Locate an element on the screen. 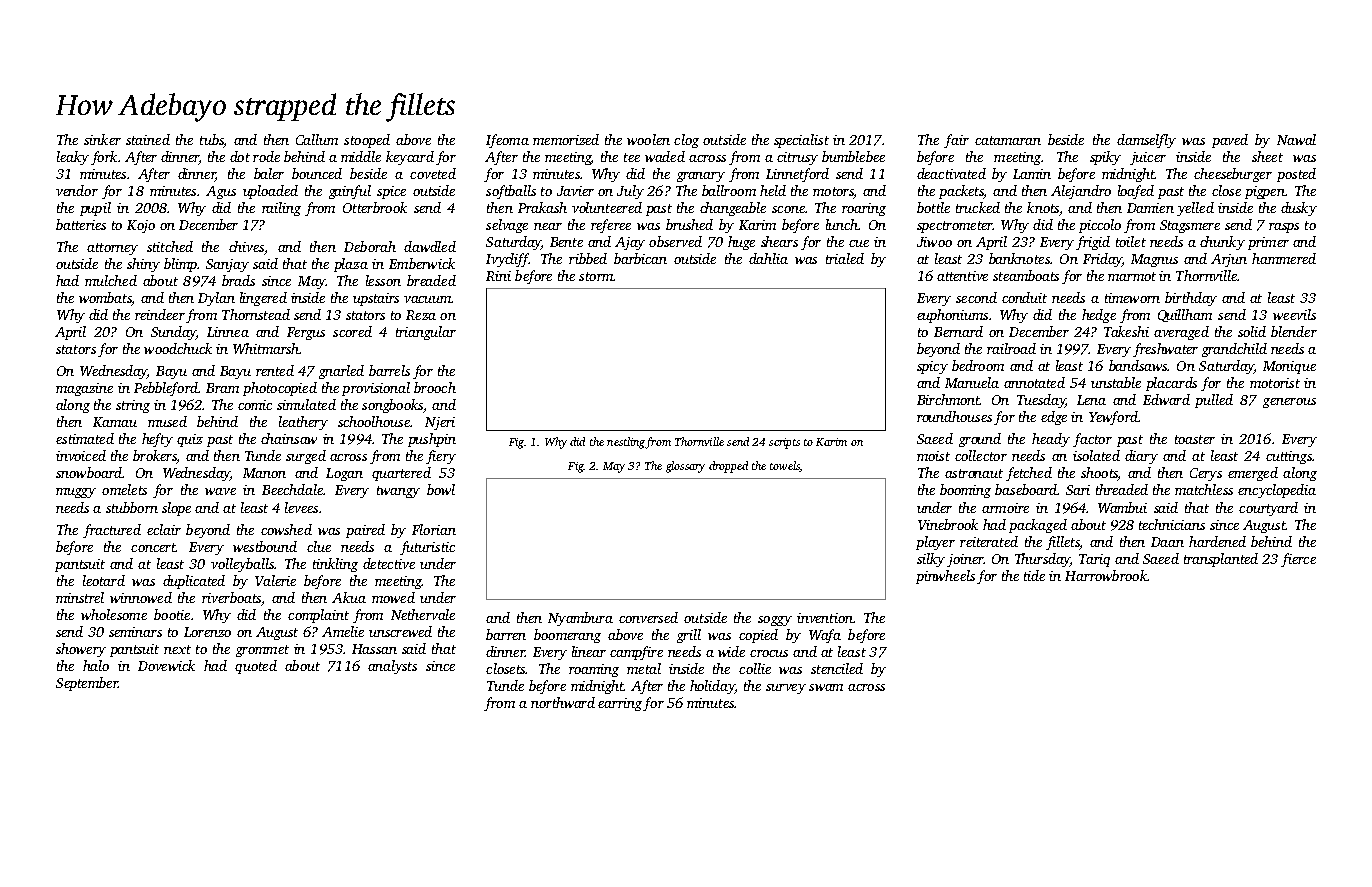 The image size is (1372, 887). northward is located at coordinates (563, 702).
